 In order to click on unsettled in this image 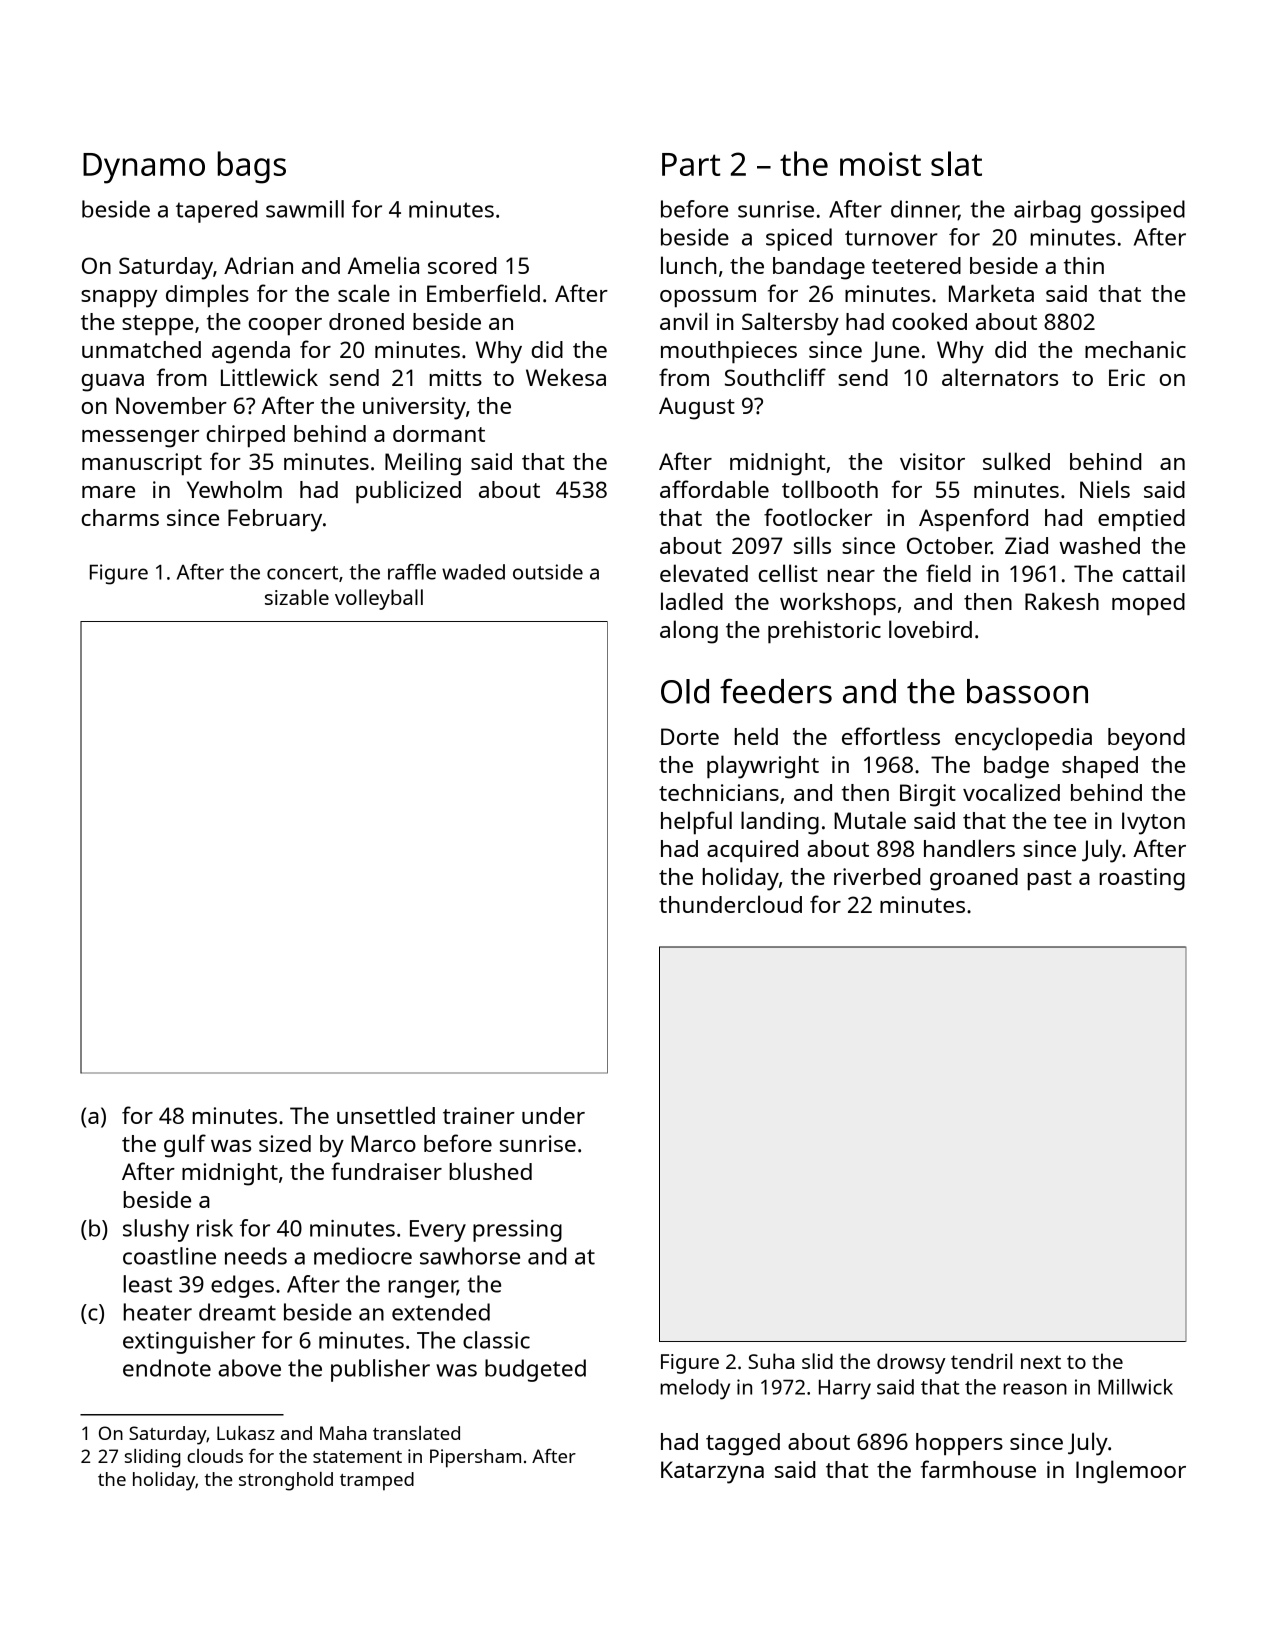, I will do `click(386, 1115)`.
